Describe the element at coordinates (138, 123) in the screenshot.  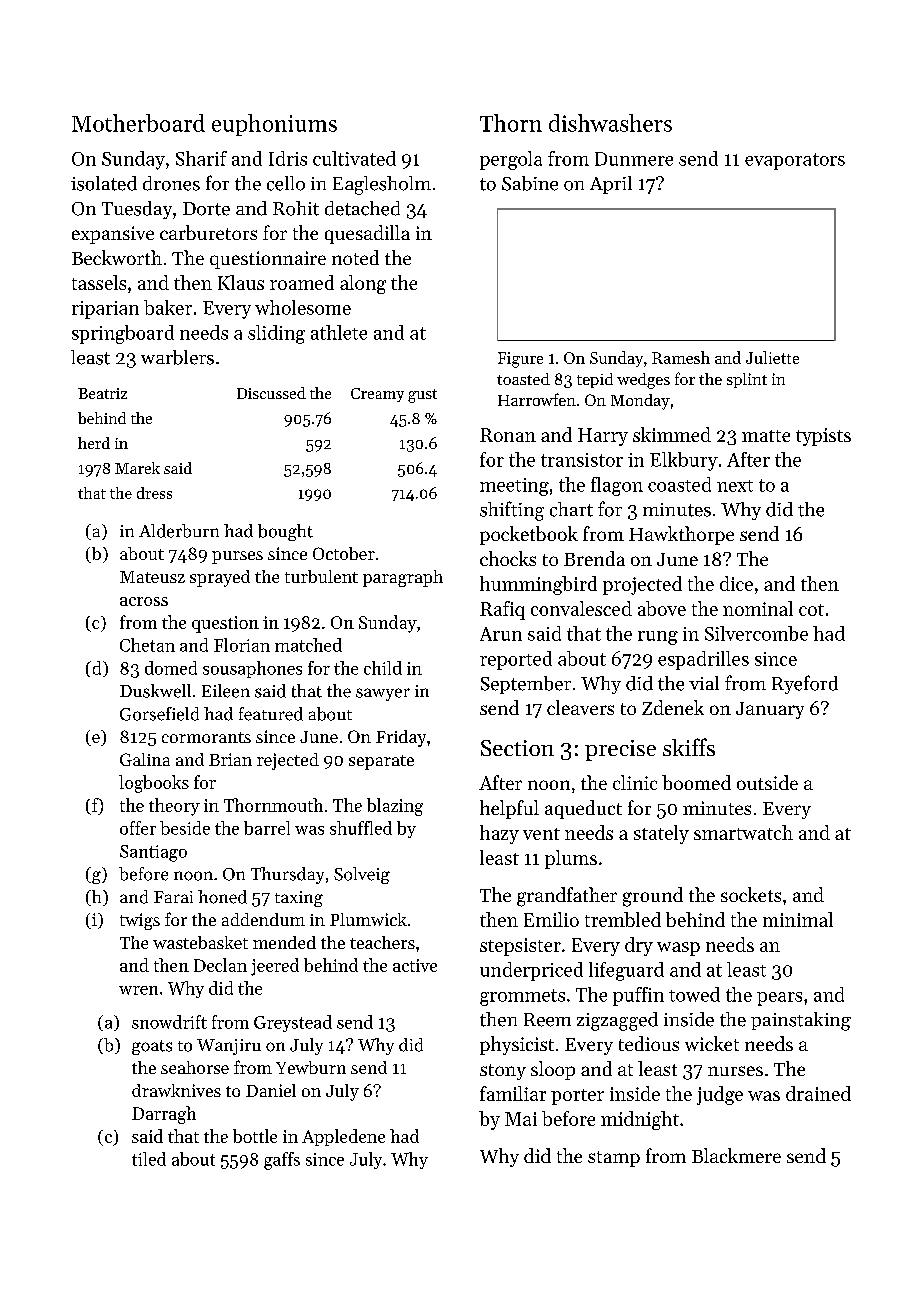
I see `Motherboard` at that location.
